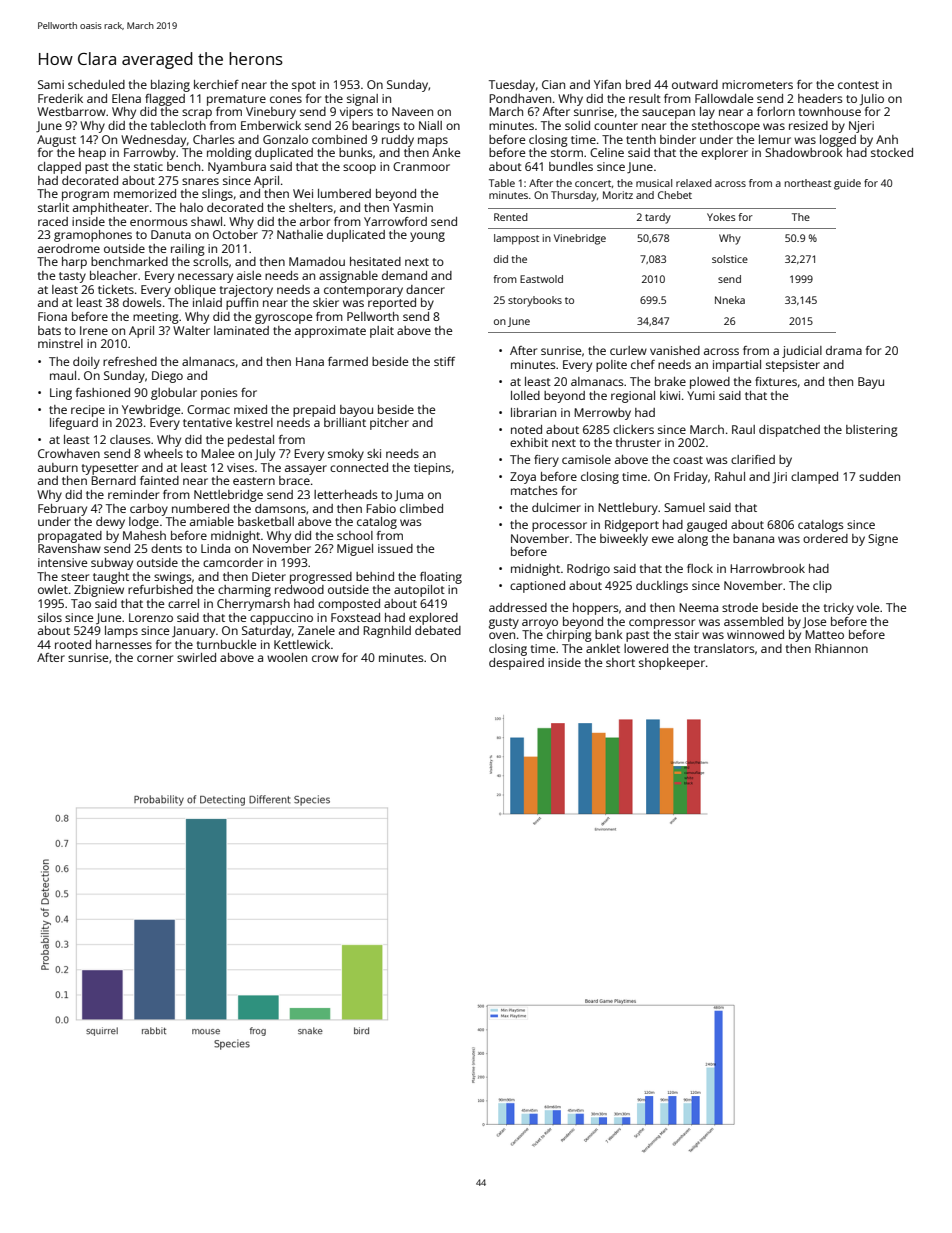 Image resolution: width=952 pixels, height=1233 pixels. What do you see at coordinates (804, 152) in the document?
I see `Shadowbrook` at bounding box center [804, 152].
